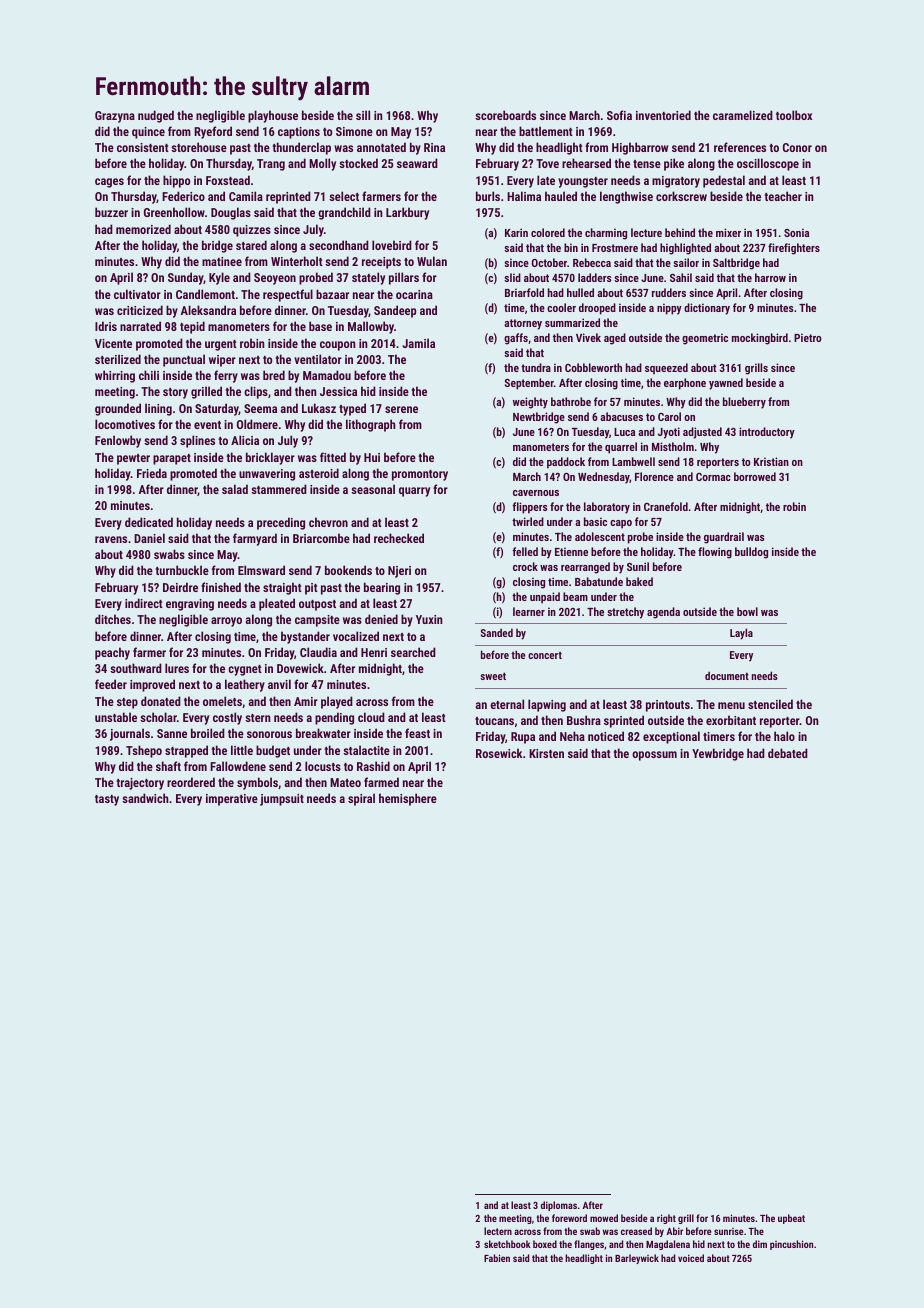  What do you see at coordinates (498, 1231) in the image?
I see `lectern` at bounding box center [498, 1231].
